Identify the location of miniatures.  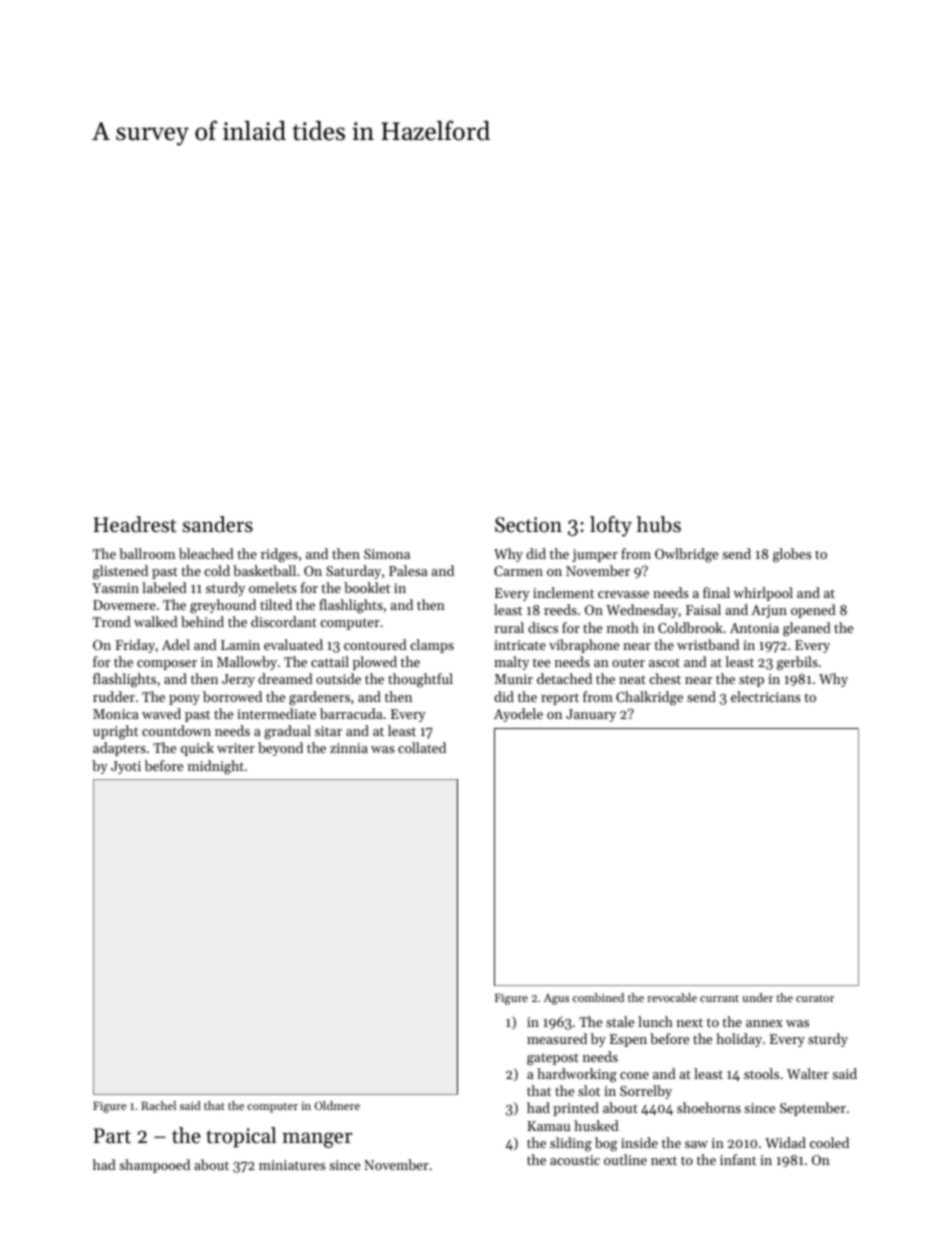
(292, 1165).
